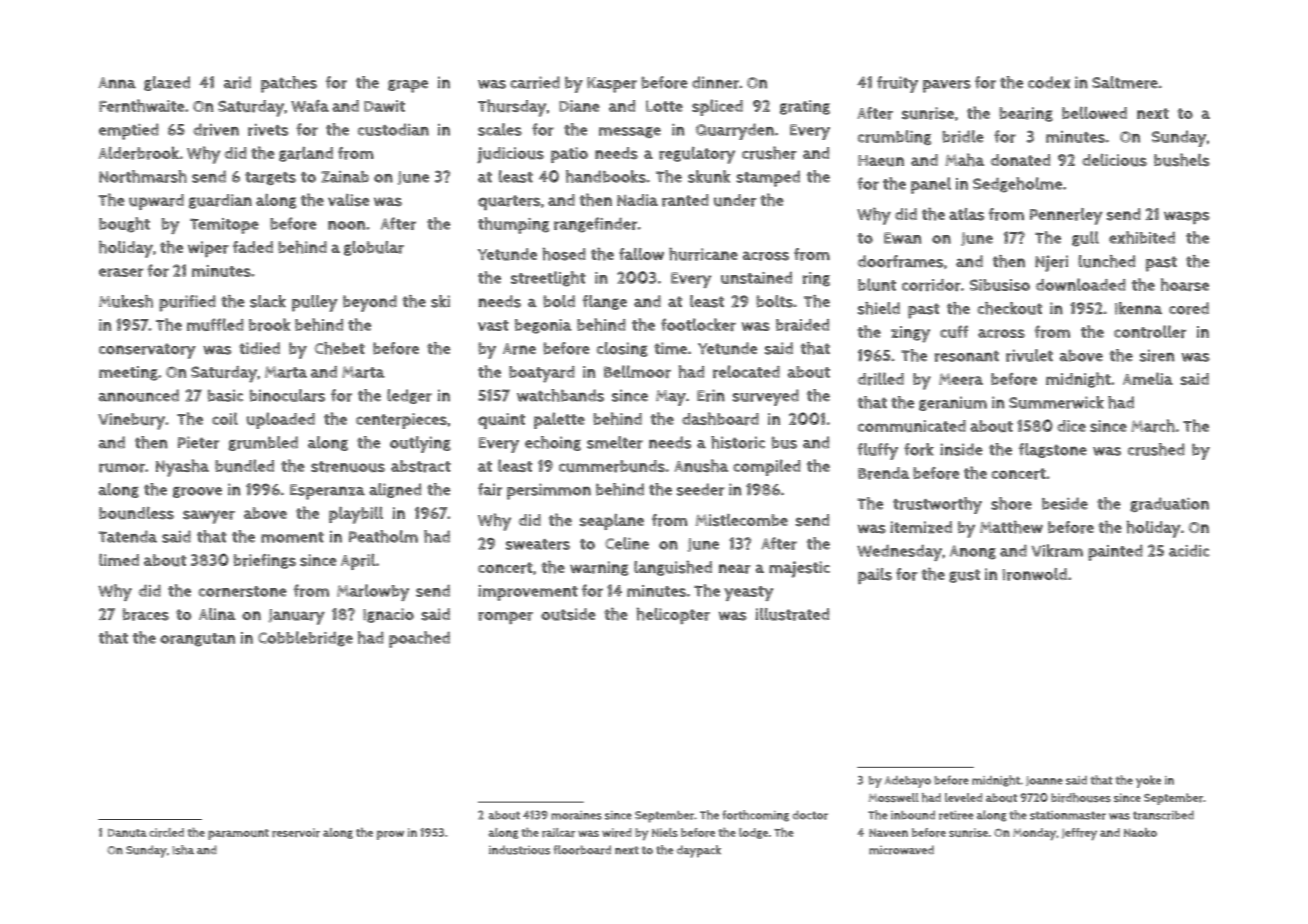 This screenshot has height=924, width=1308. Describe the element at coordinates (345, 177) in the screenshot. I see `Zainab` at that location.
